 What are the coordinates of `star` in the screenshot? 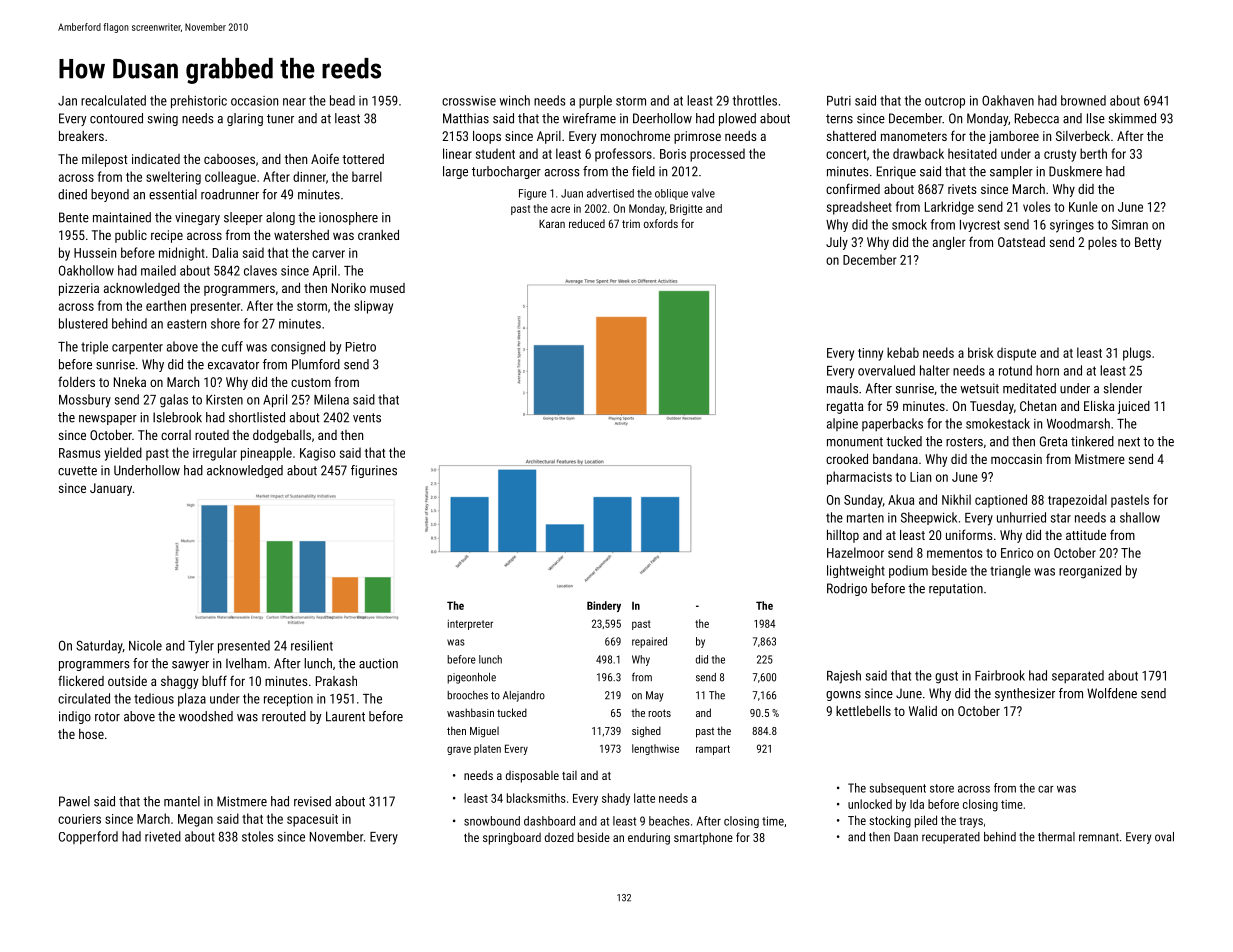 It's located at (1061, 518).
